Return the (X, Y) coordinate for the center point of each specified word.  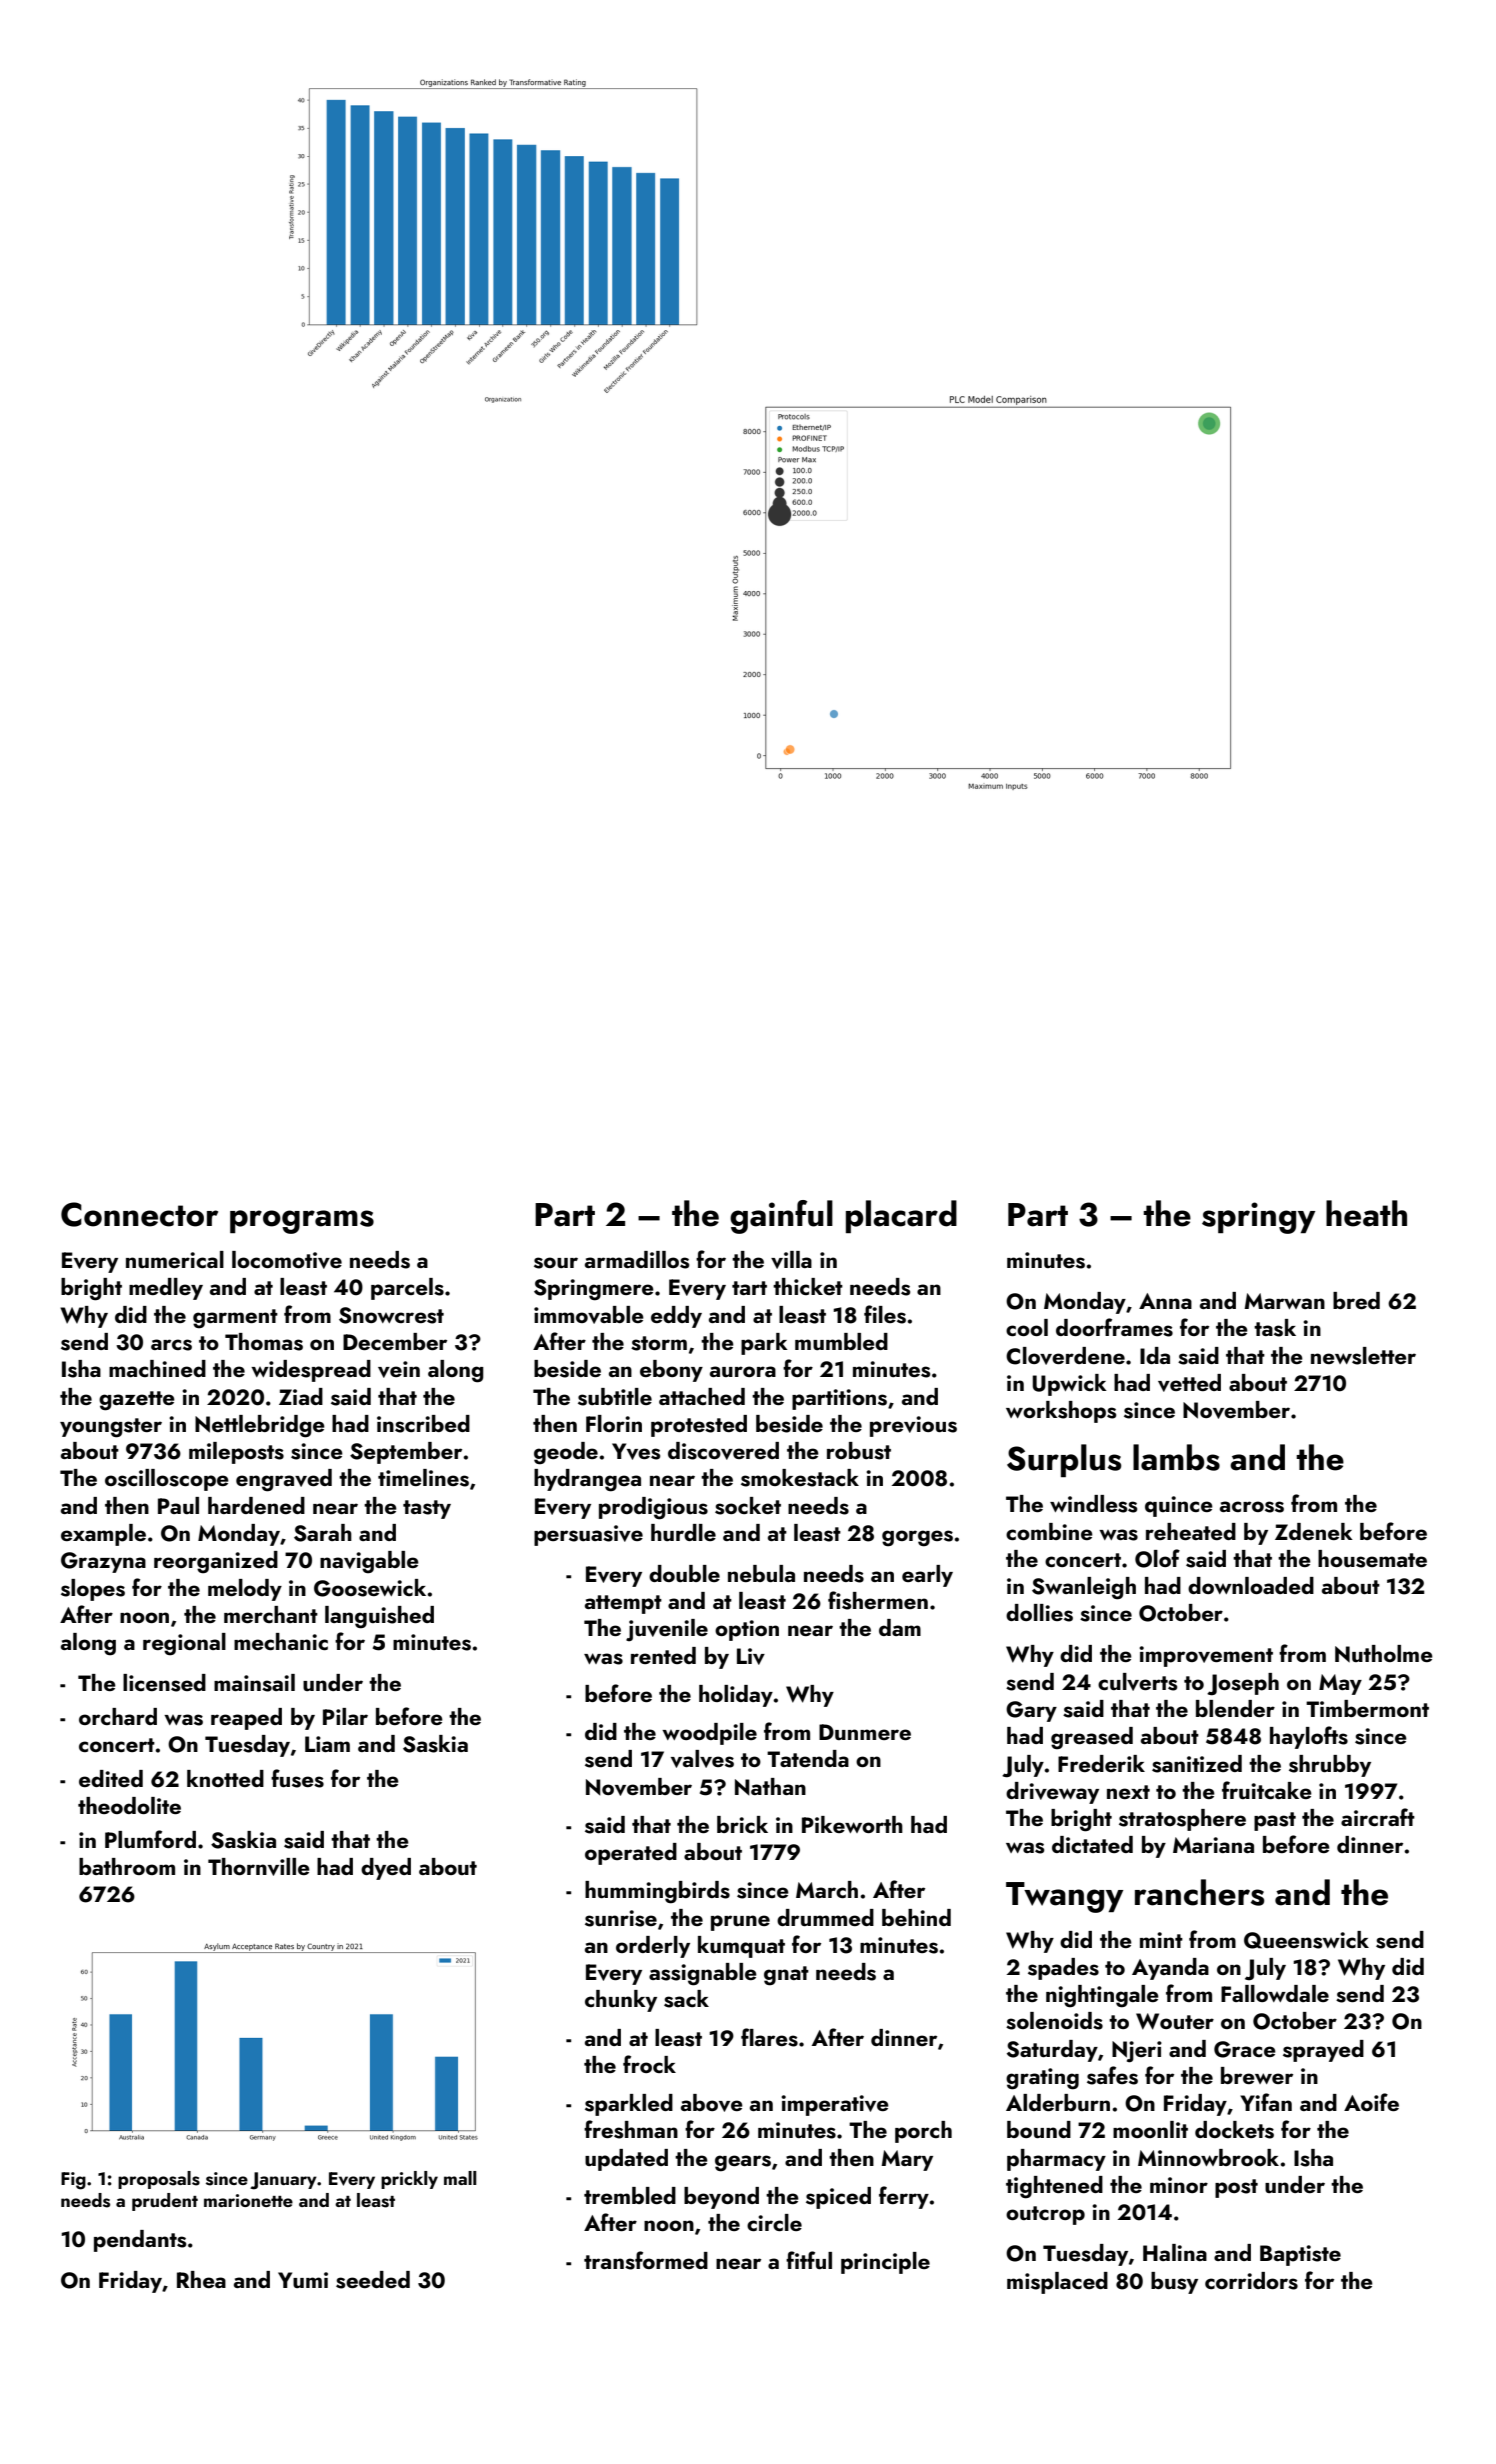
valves (702, 1759)
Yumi (303, 2280)
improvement (1206, 1656)
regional (184, 1644)
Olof (1157, 1558)
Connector (139, 1214)
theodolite (129, 1805)
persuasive (588, 1535)
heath (1366, 1213)
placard (901, 1216)
